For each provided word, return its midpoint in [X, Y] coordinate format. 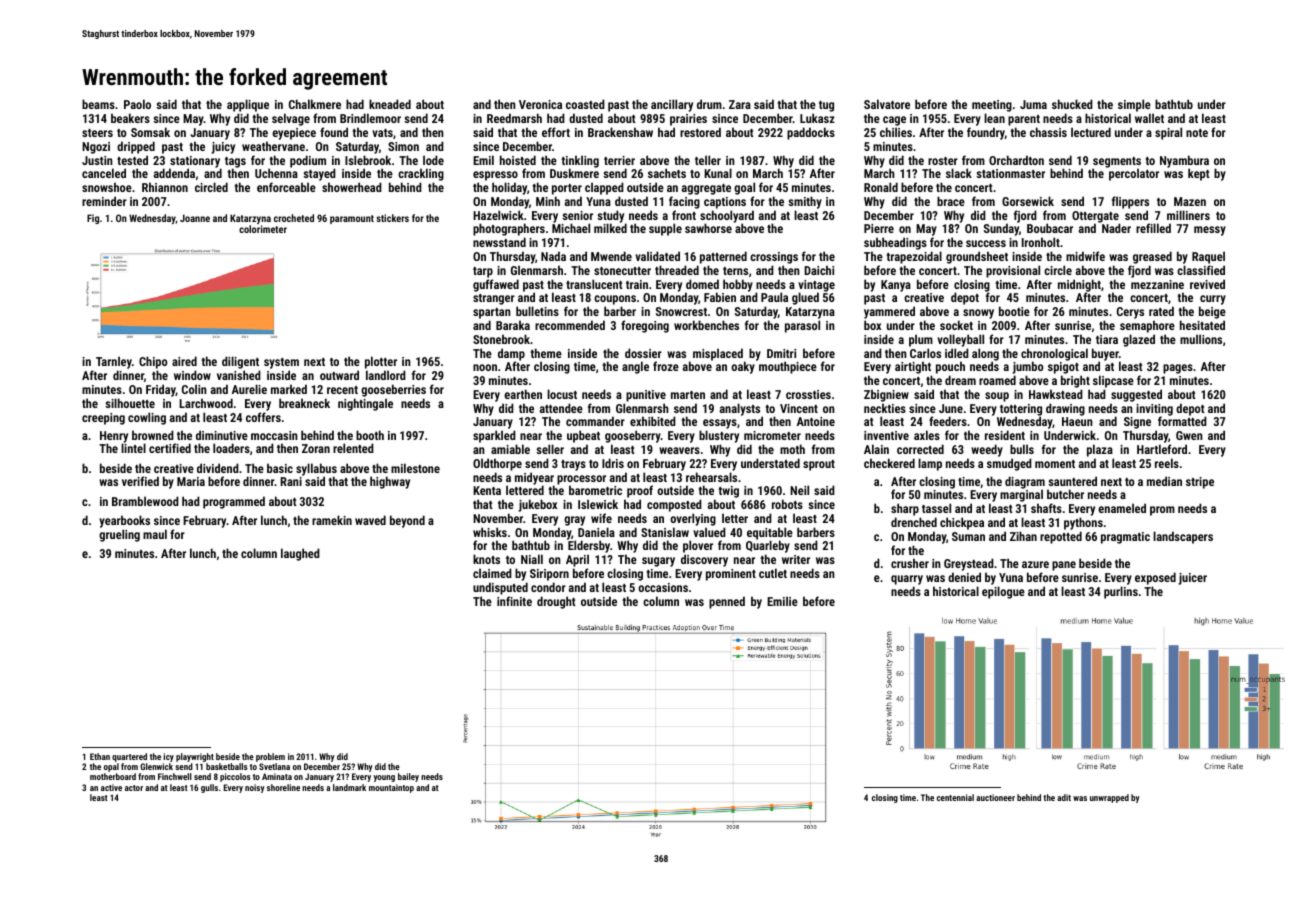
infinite [514, 601]
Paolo [137, 104]
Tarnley [114, 362]
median [1164, 481]
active [111, 787]
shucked [1072, 104]
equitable [770, 534]
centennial [955, 797]
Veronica [540, 104]
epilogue [1003, 592]
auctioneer [995, 797]
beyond [407, 521]
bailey [408, 777]
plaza [1100, 450]
